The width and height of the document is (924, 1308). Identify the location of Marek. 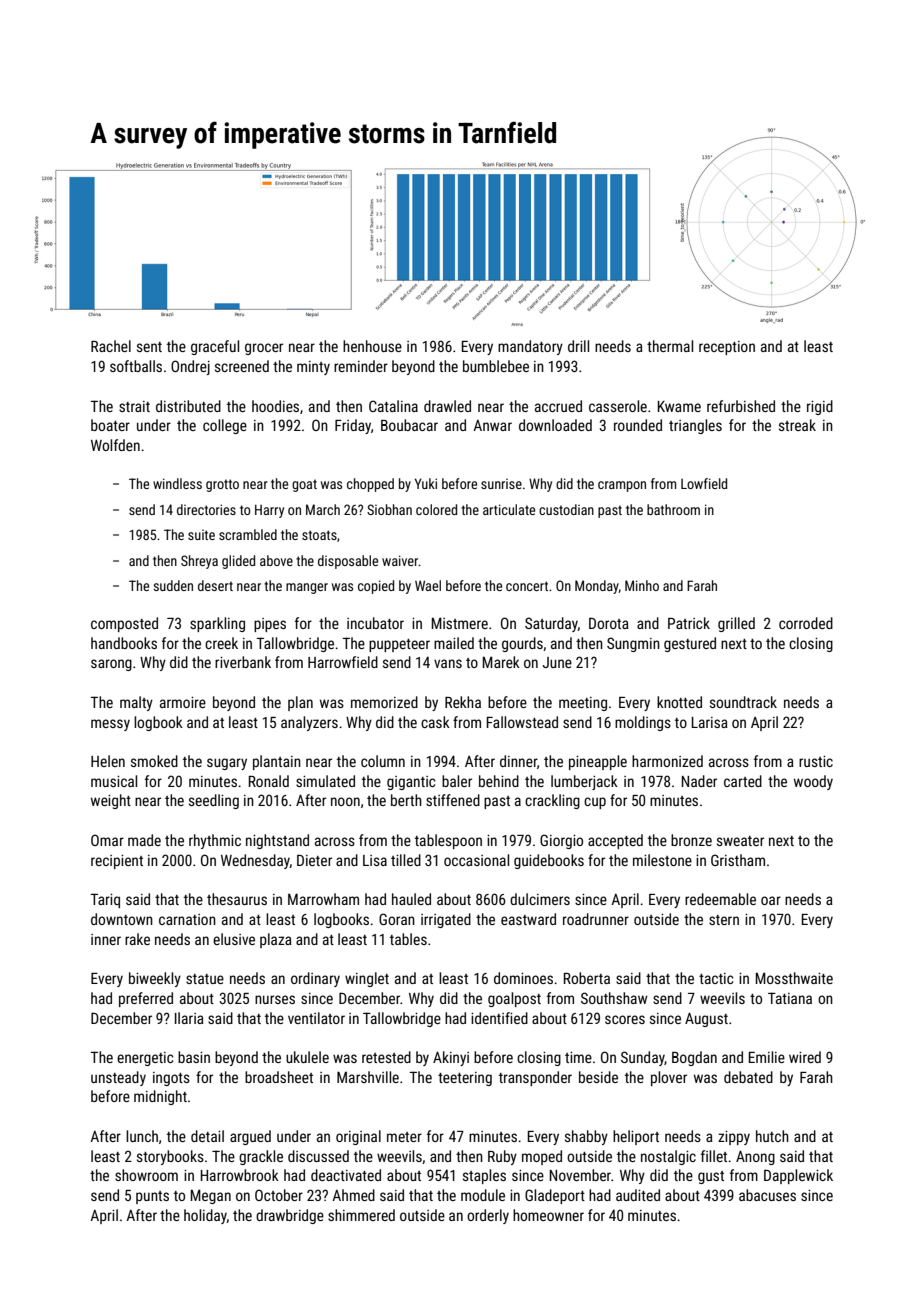
(501, 662).
